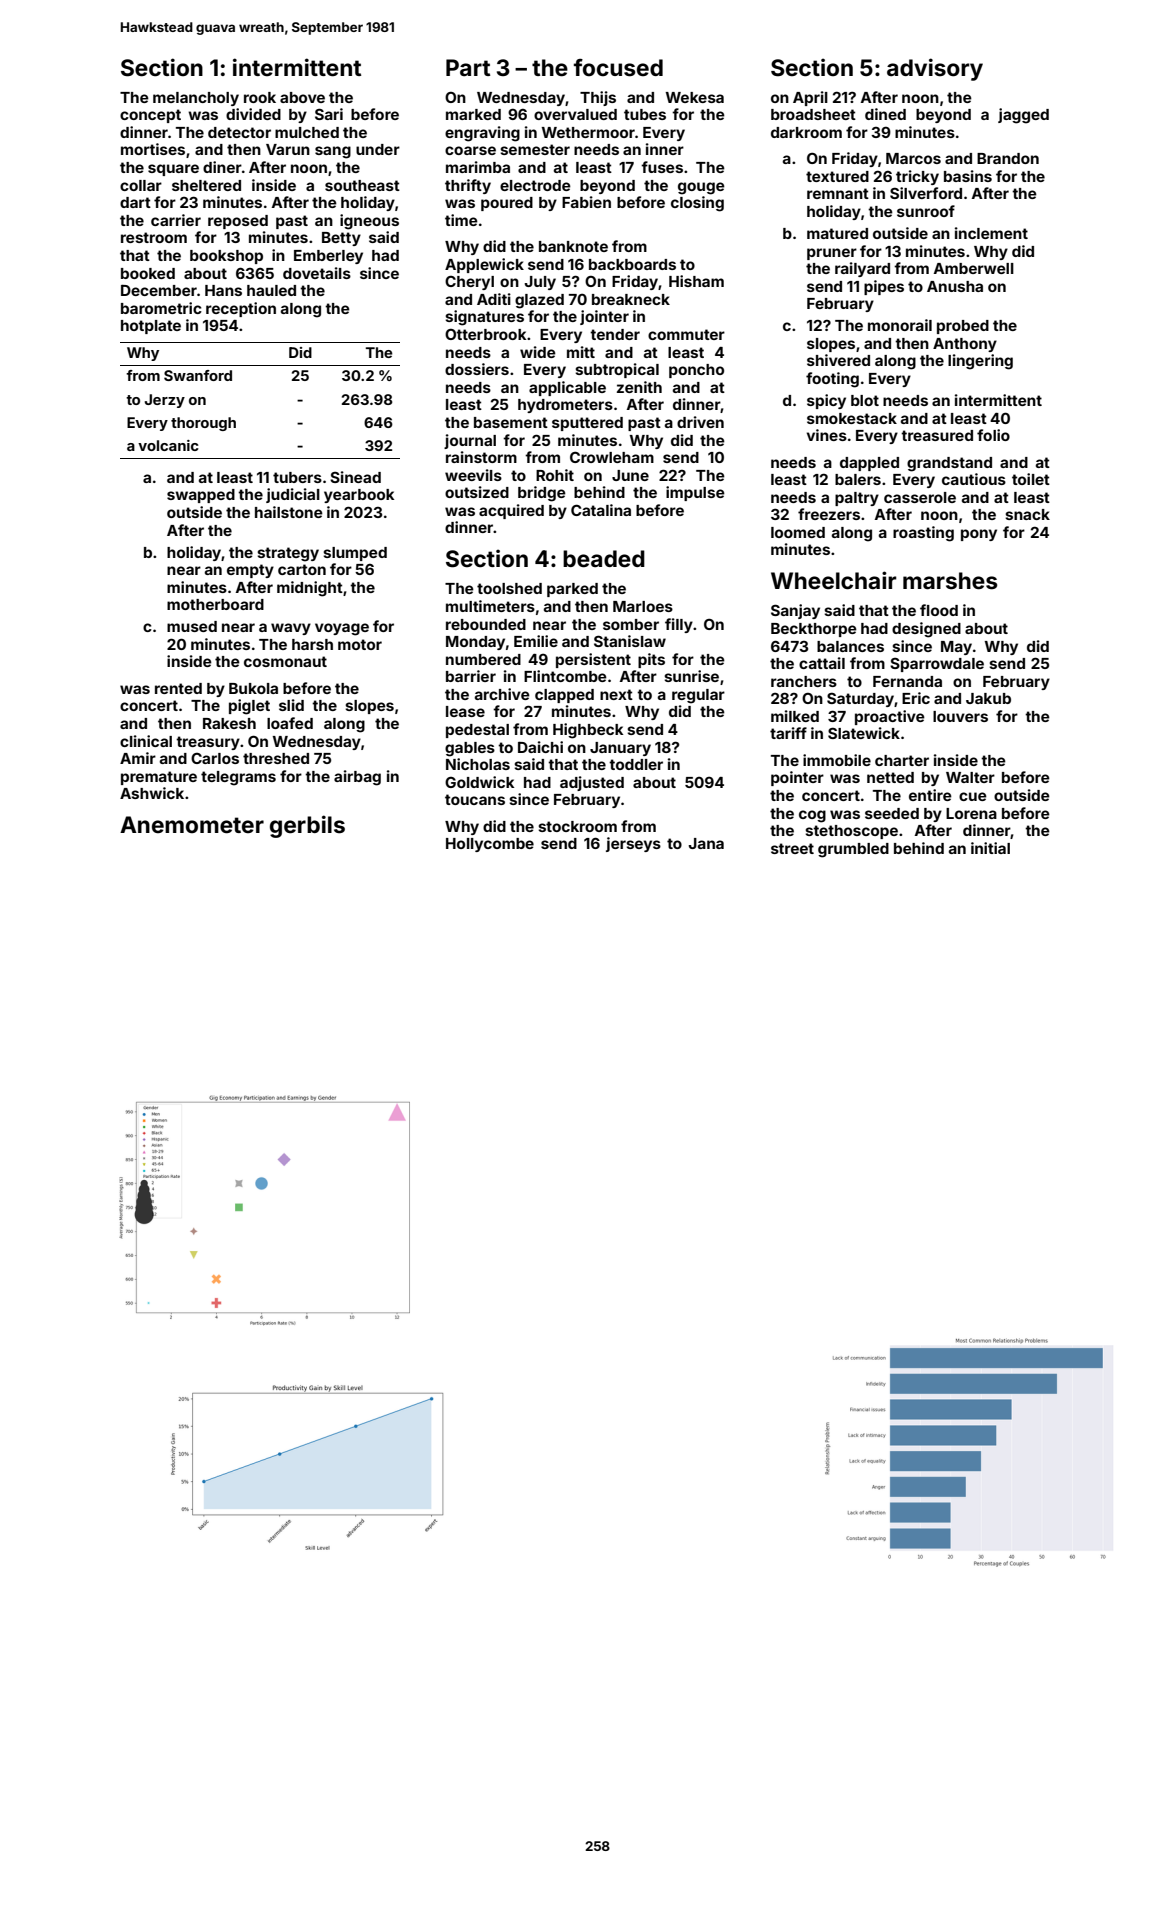 This page has width=1170, height=1926. What do you see at coordinates (695, 493) in the page?
I see `impulse` at bounding box center [695, 493].
